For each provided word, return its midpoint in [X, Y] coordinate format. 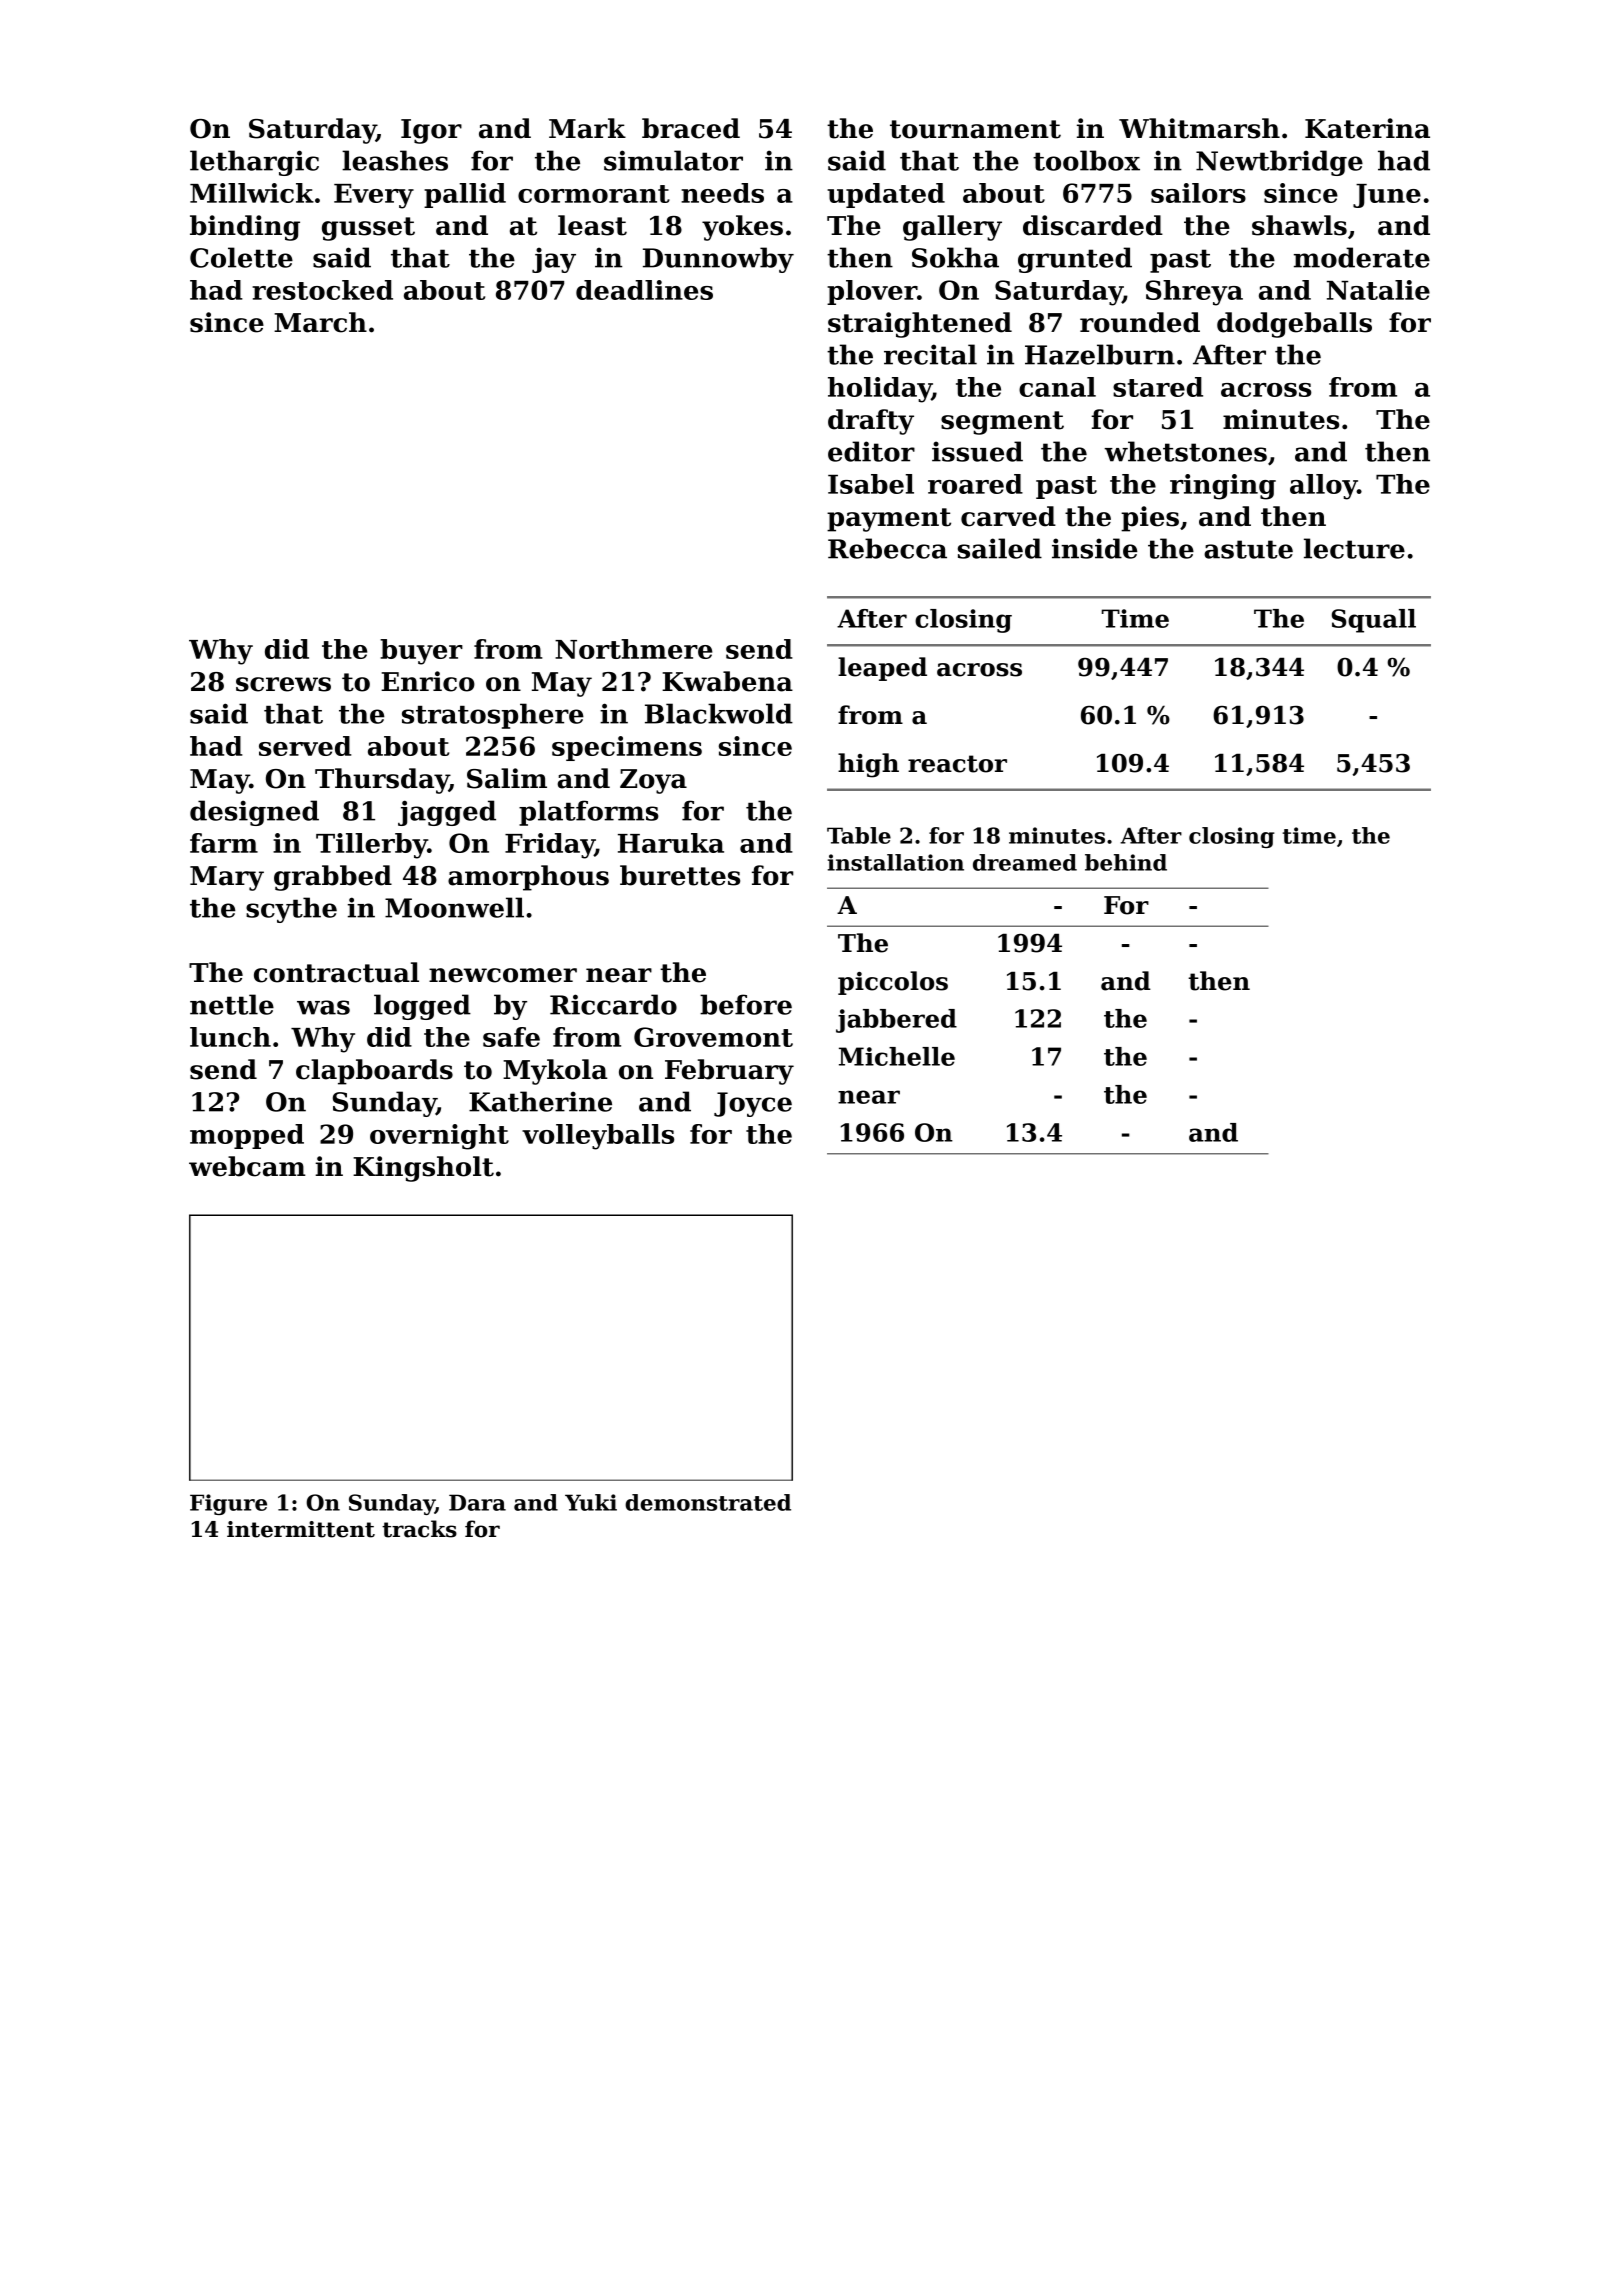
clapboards [374, 1072]
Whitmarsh [1199, 128]
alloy [1323, 487]
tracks [419, 1529]
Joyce [753, 1104]
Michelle [897, 1056]
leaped [882, 669]
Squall [1374, 621]
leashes [395, 160]
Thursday [382, 781]
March [320, 322]
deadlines [644, 290]
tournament [975, 129]
